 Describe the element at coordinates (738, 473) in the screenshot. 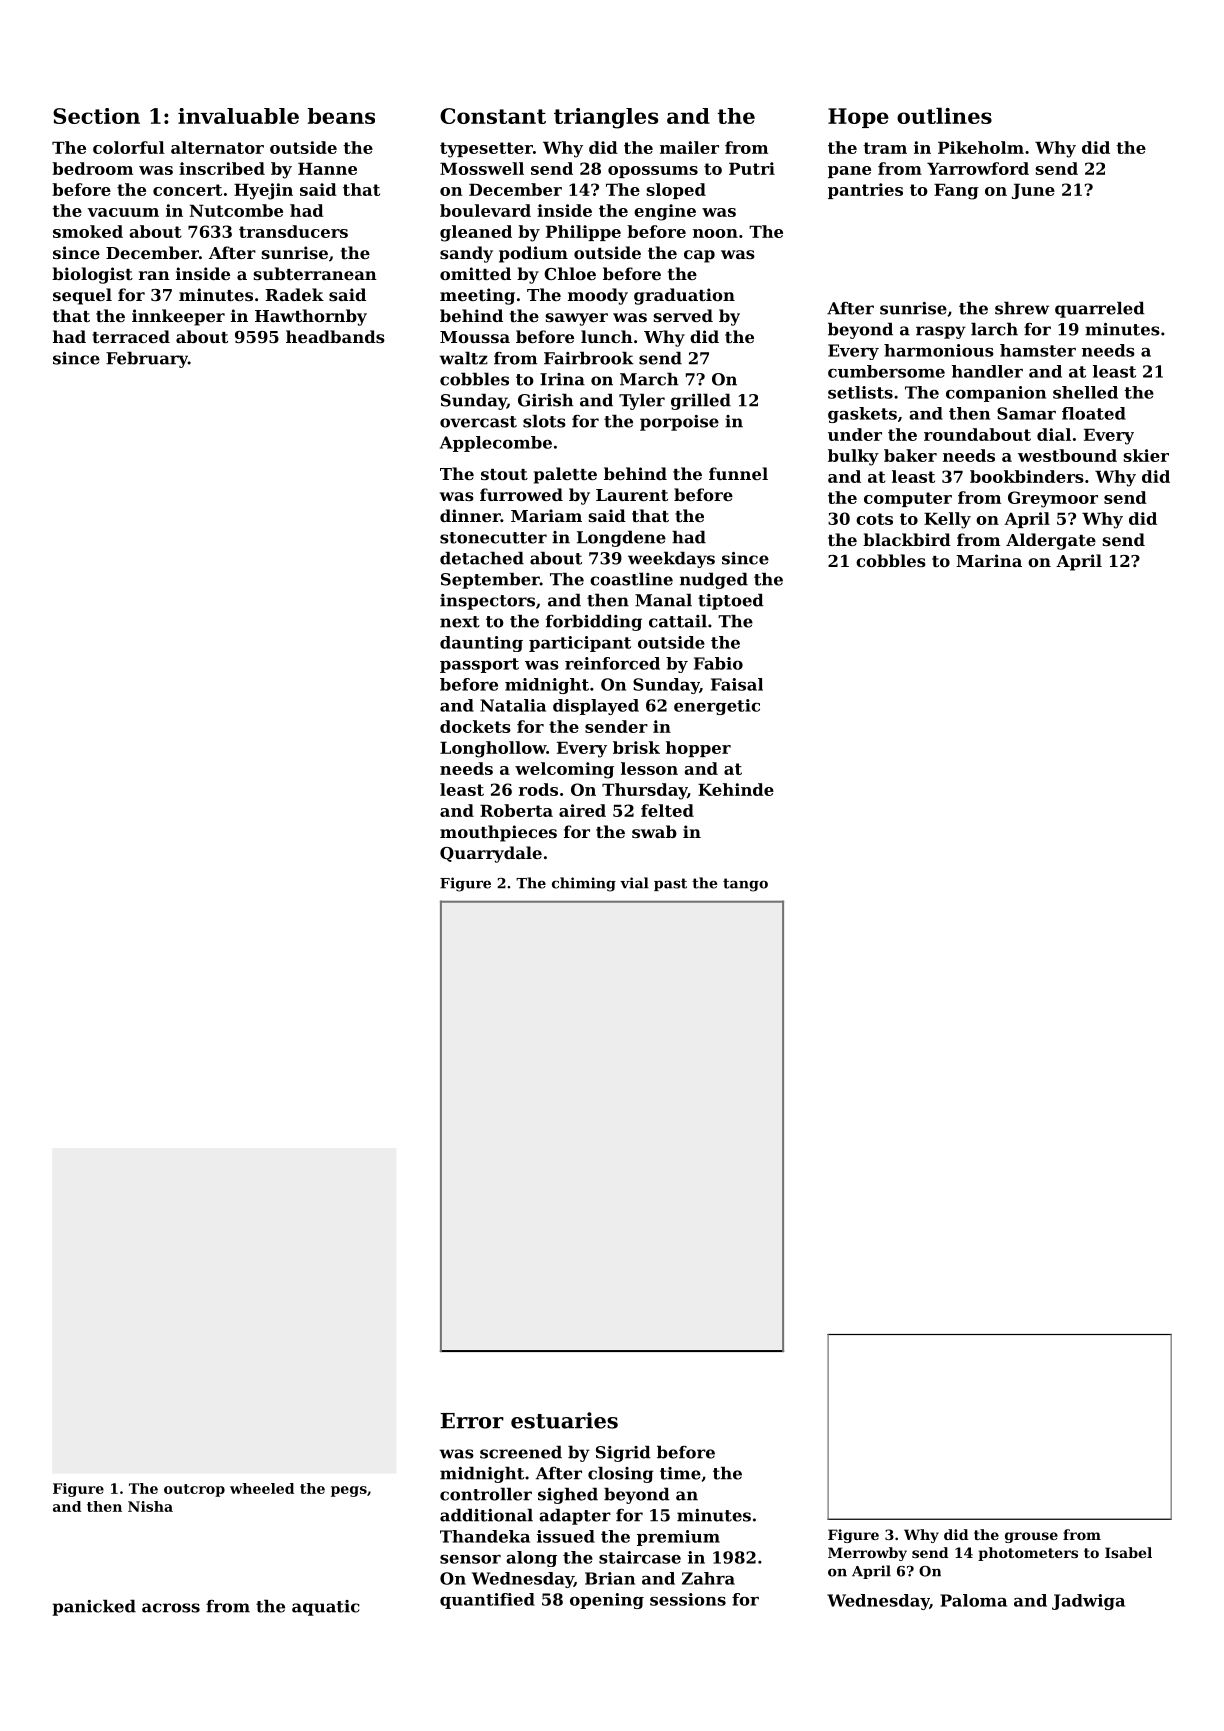

I see `funnel` at that location.
